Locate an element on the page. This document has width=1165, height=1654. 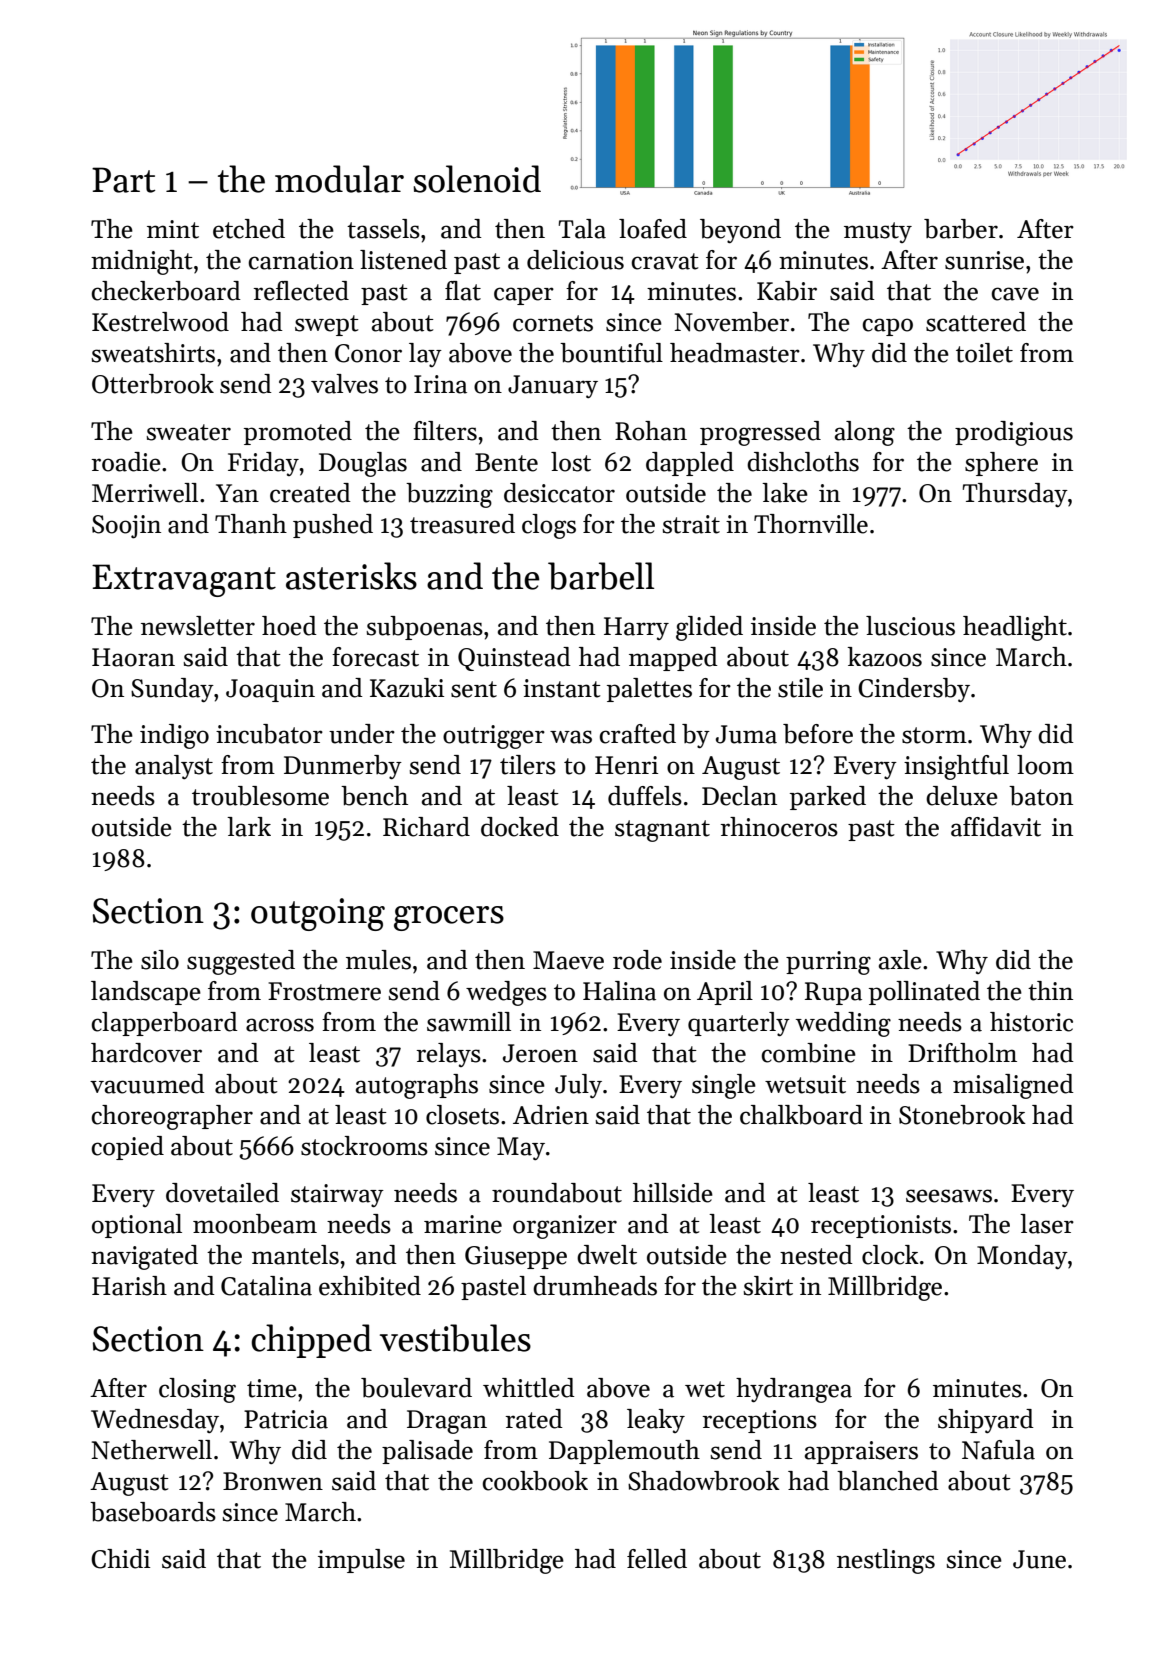
beyond is located at coordinates (740, 231).
